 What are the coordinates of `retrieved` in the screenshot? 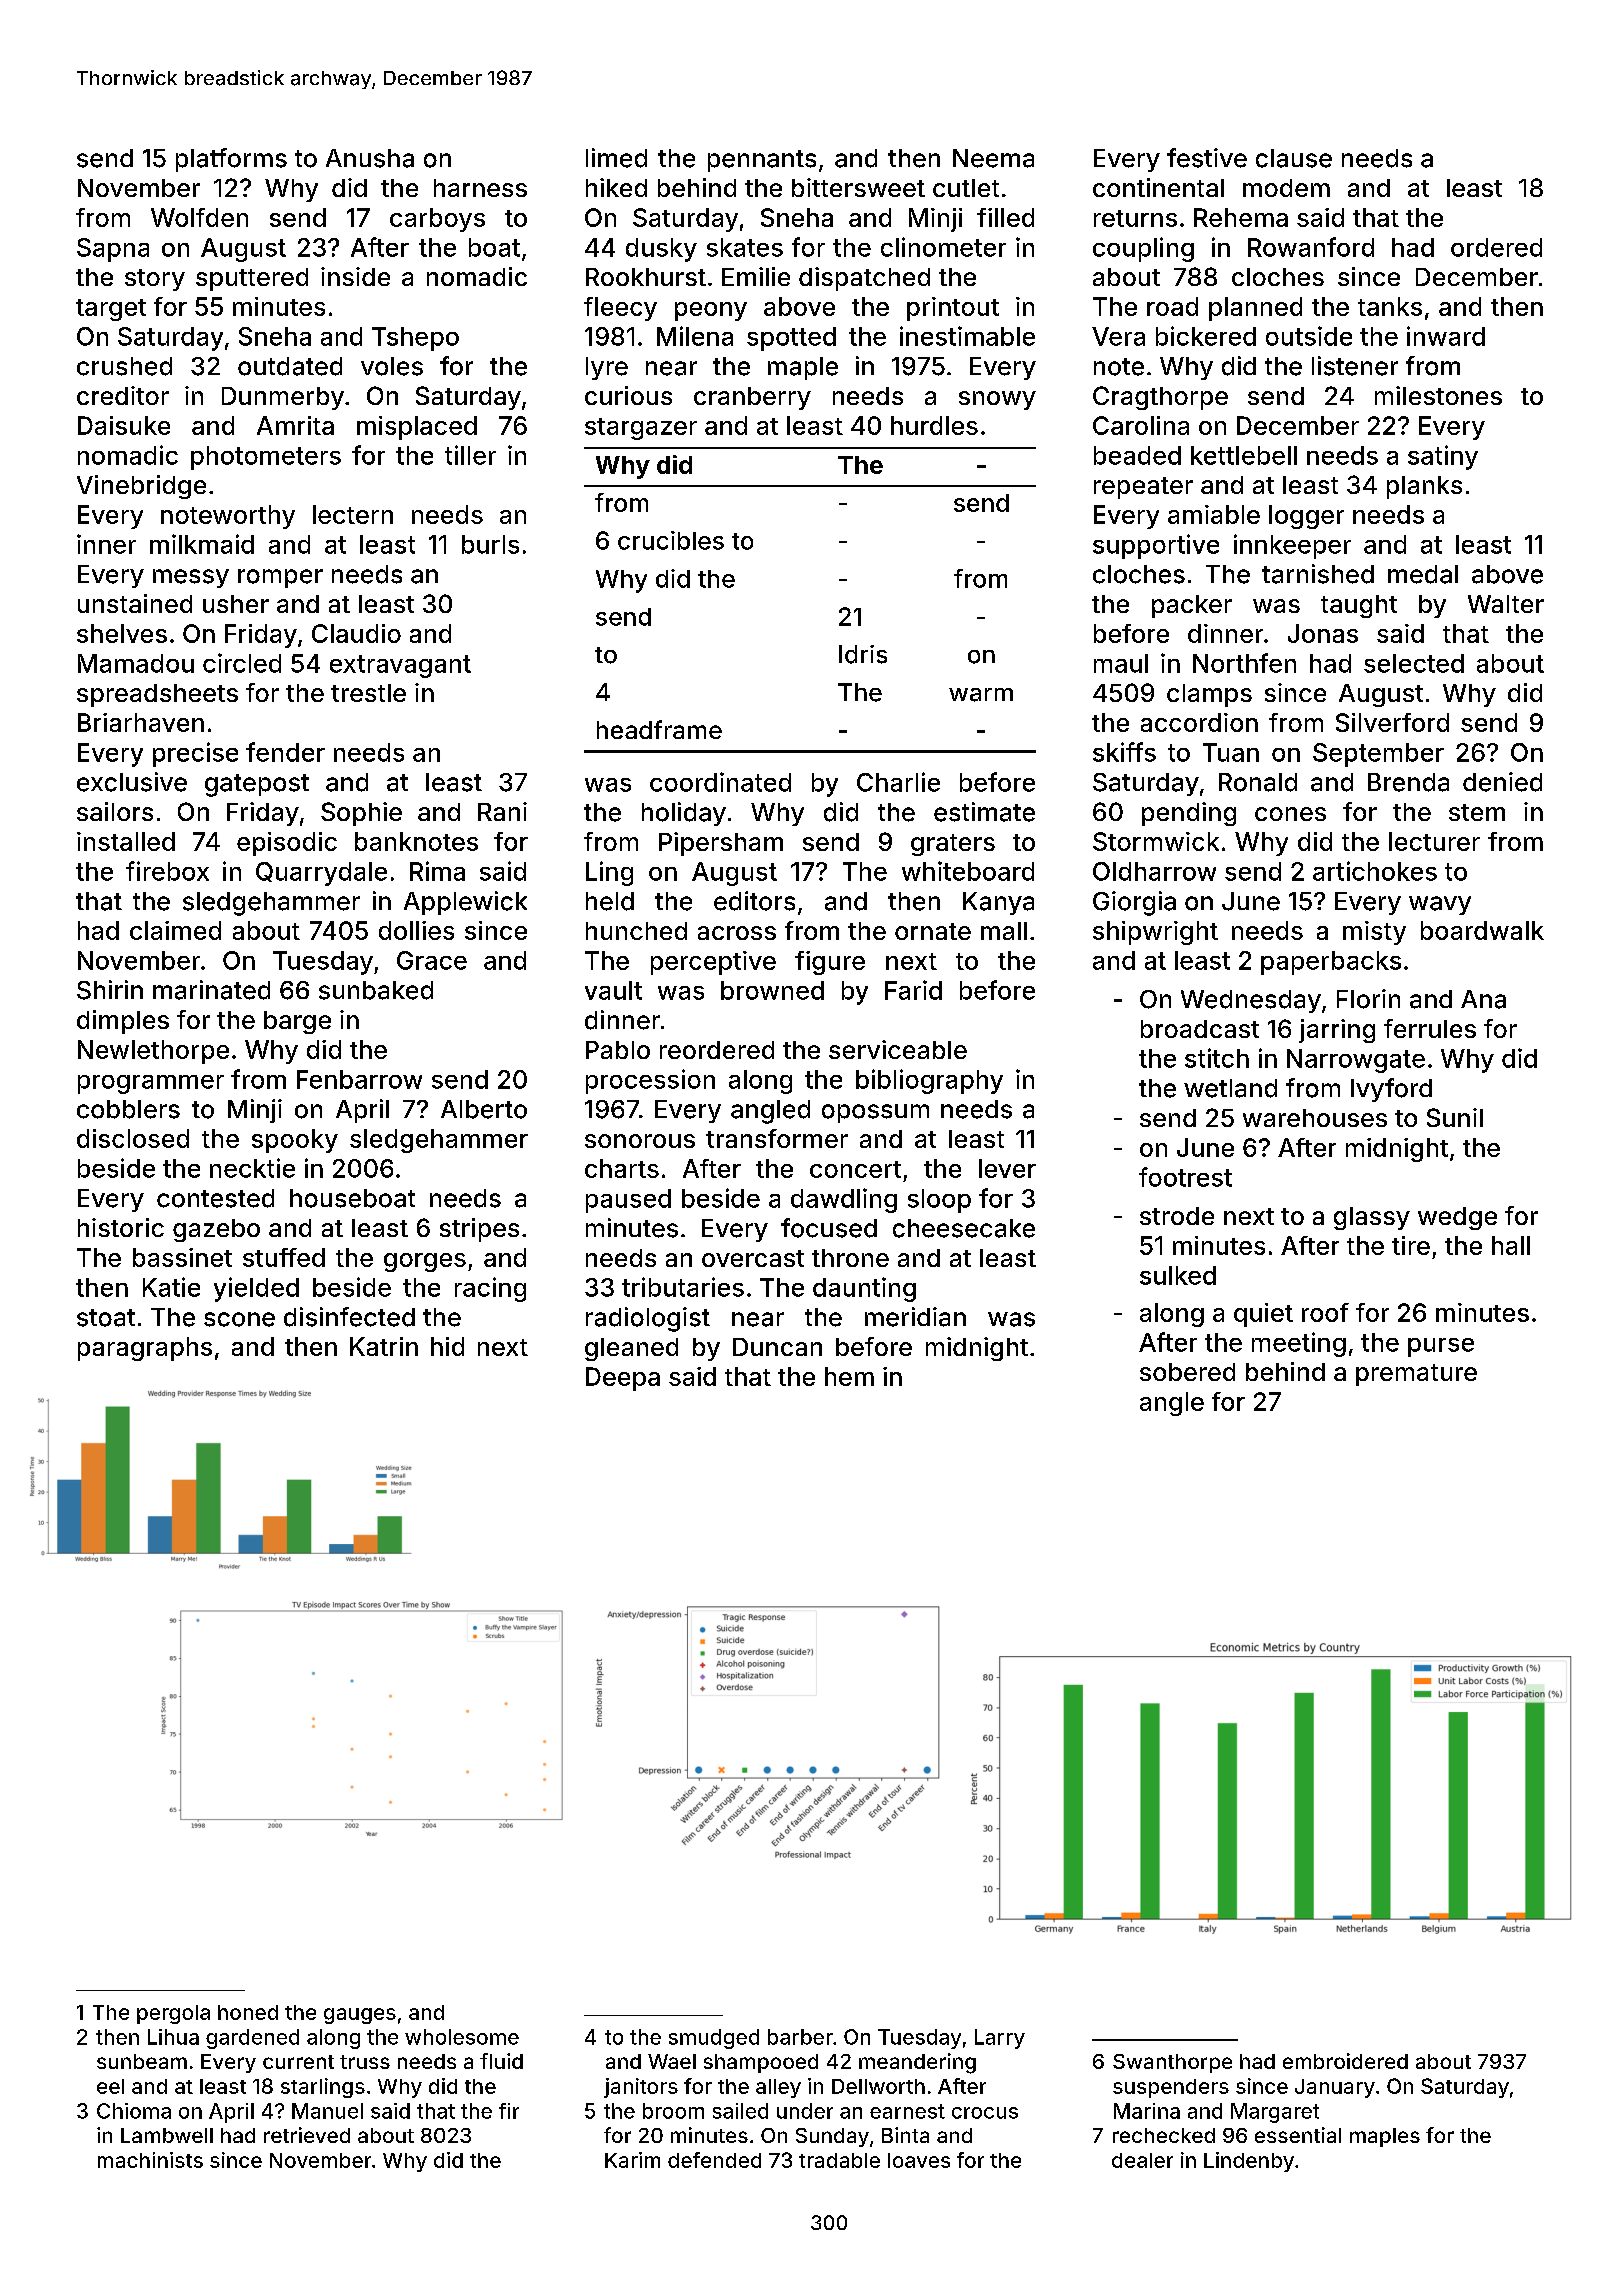 It's located at (307, 2135).
